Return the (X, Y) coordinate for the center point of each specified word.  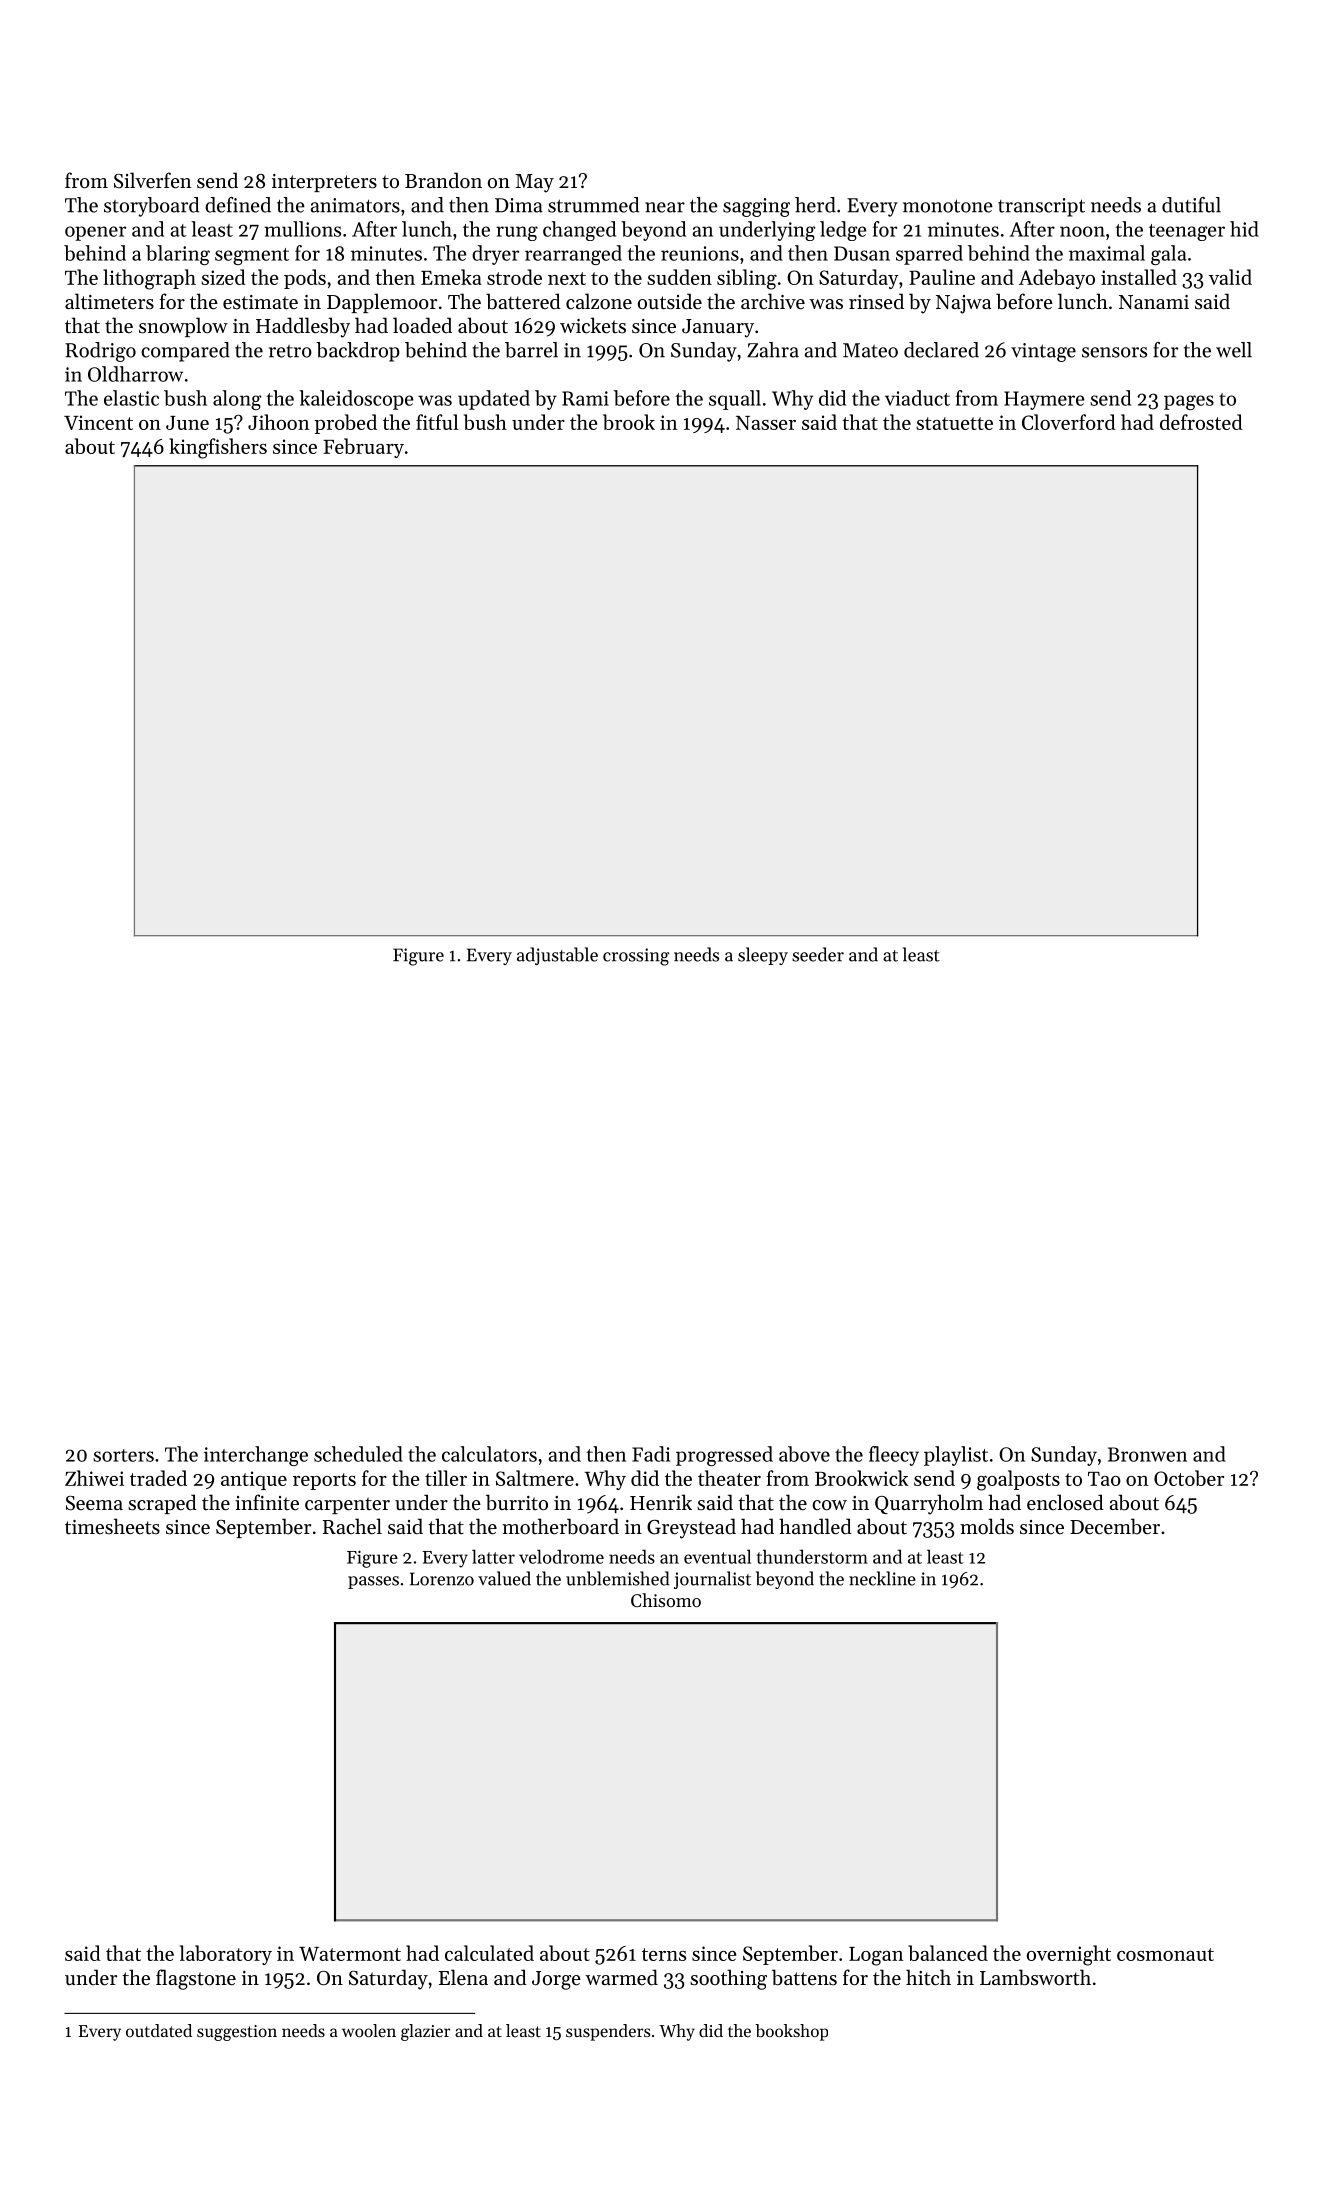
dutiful (1191, 205)
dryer (495, 255)
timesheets (112, 1526)
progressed (724, 1456)
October (1189, 1478)
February (363, 448)
